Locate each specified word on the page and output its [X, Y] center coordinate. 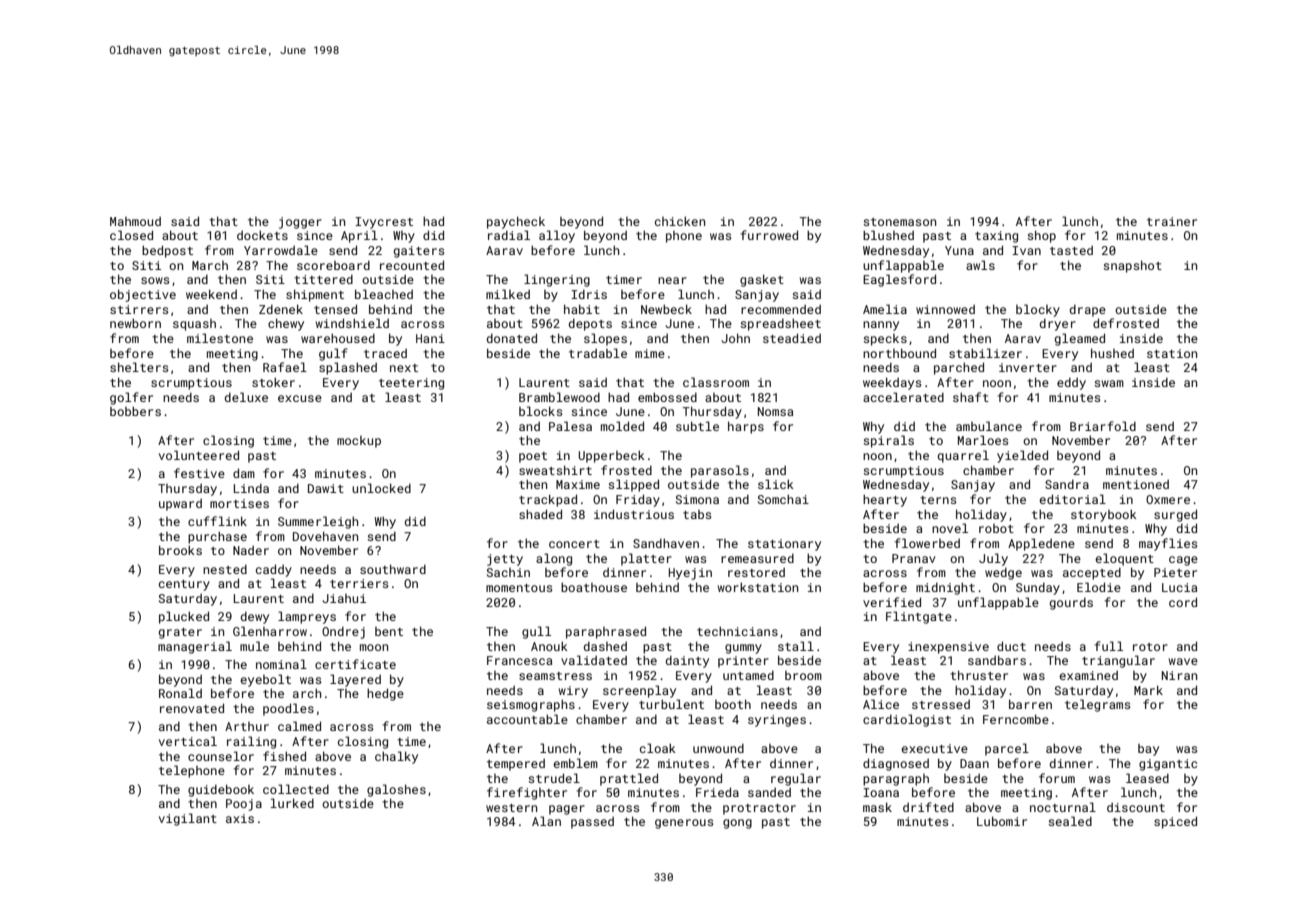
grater [180, 633]
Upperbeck [611, 456]
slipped [633, 485]
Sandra [1067, 484]
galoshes [396, 790]
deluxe [246, 397]
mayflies [1168, 544]
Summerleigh [318, 522]
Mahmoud [135, 221]
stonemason [899, 222]
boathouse [594, 587]
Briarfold [1103, 426]
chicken [680, 221]
